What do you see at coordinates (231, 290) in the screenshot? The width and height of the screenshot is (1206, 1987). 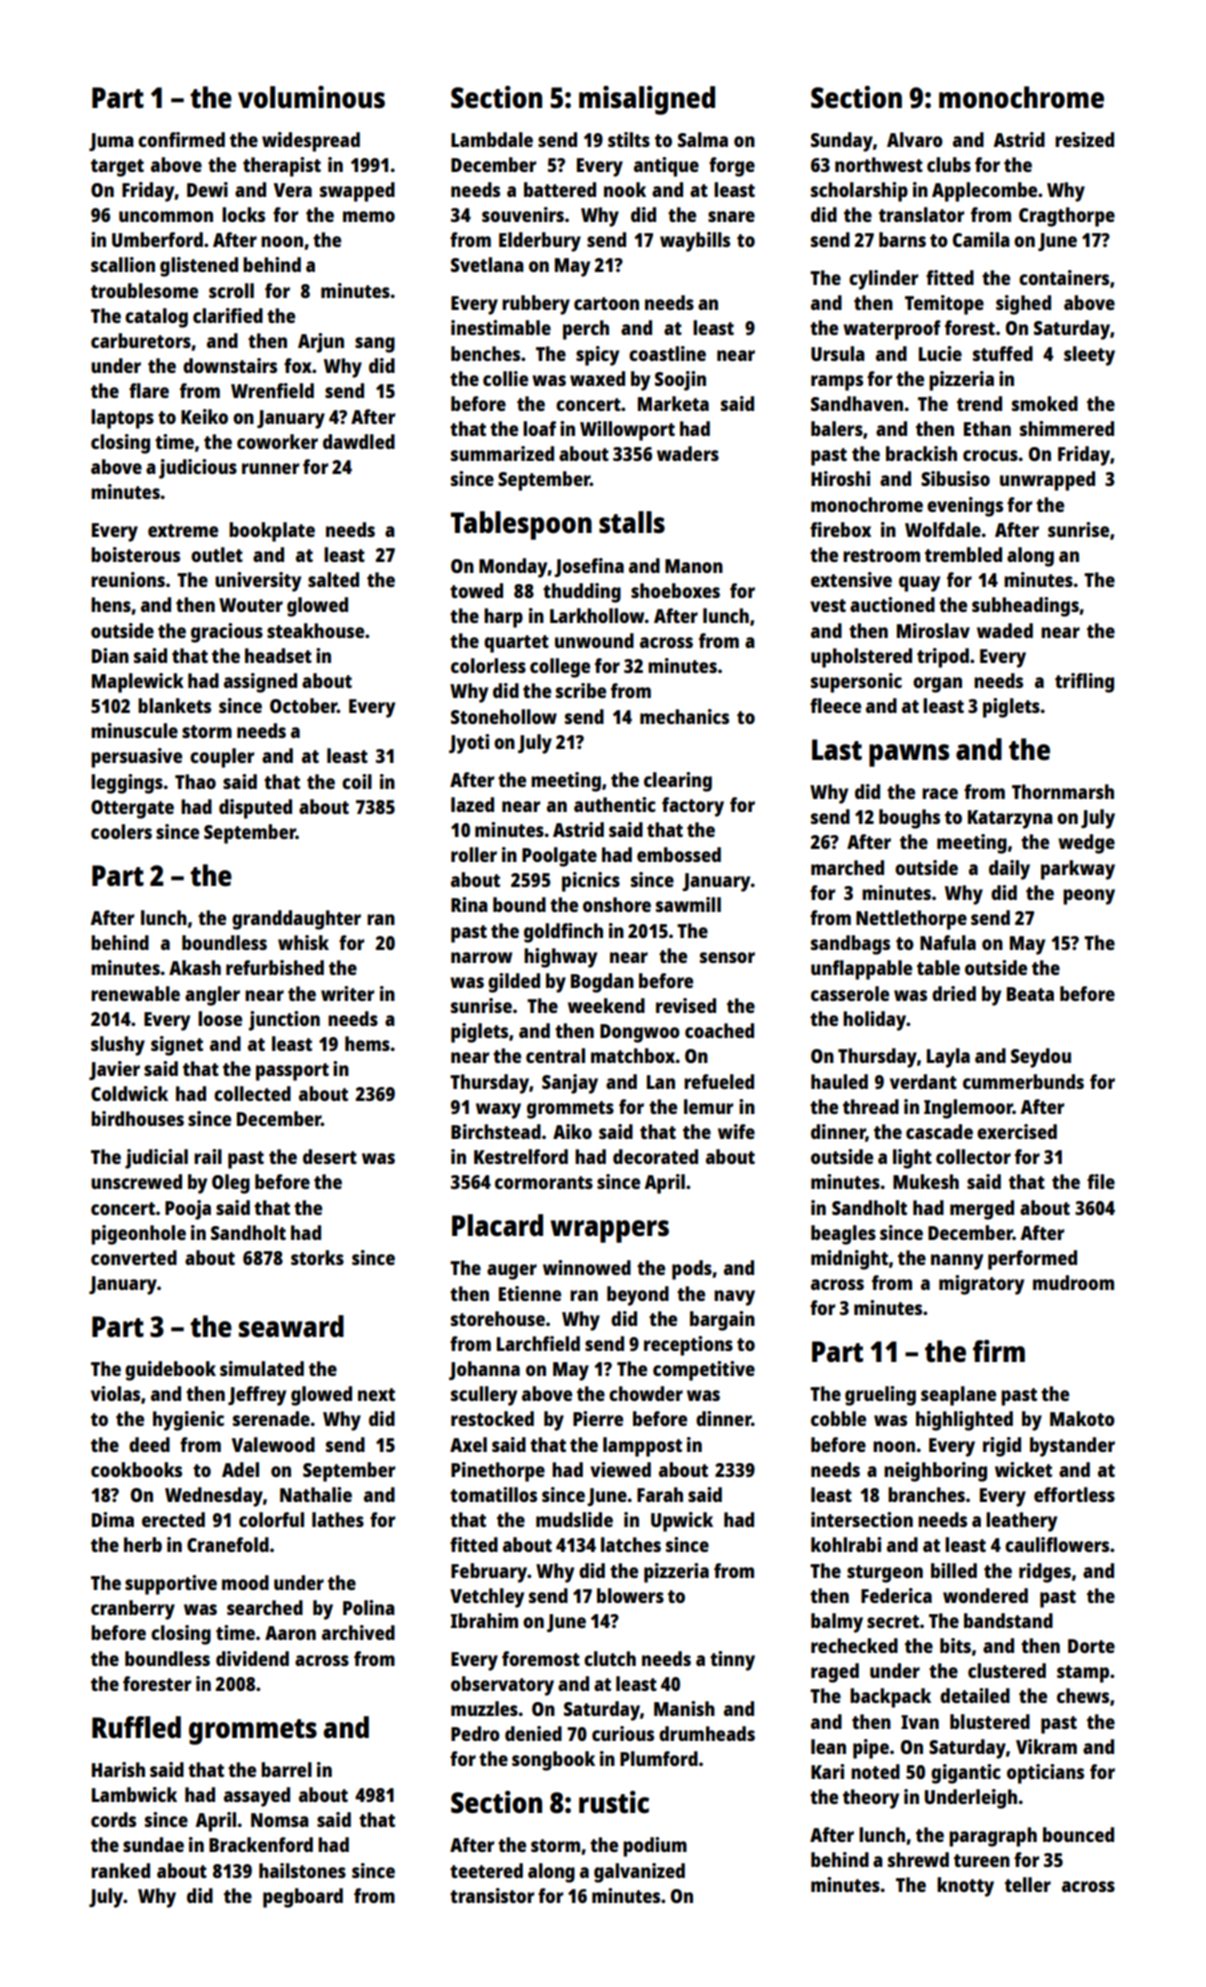 I see `scroll` at bounding box center [231, 290].
